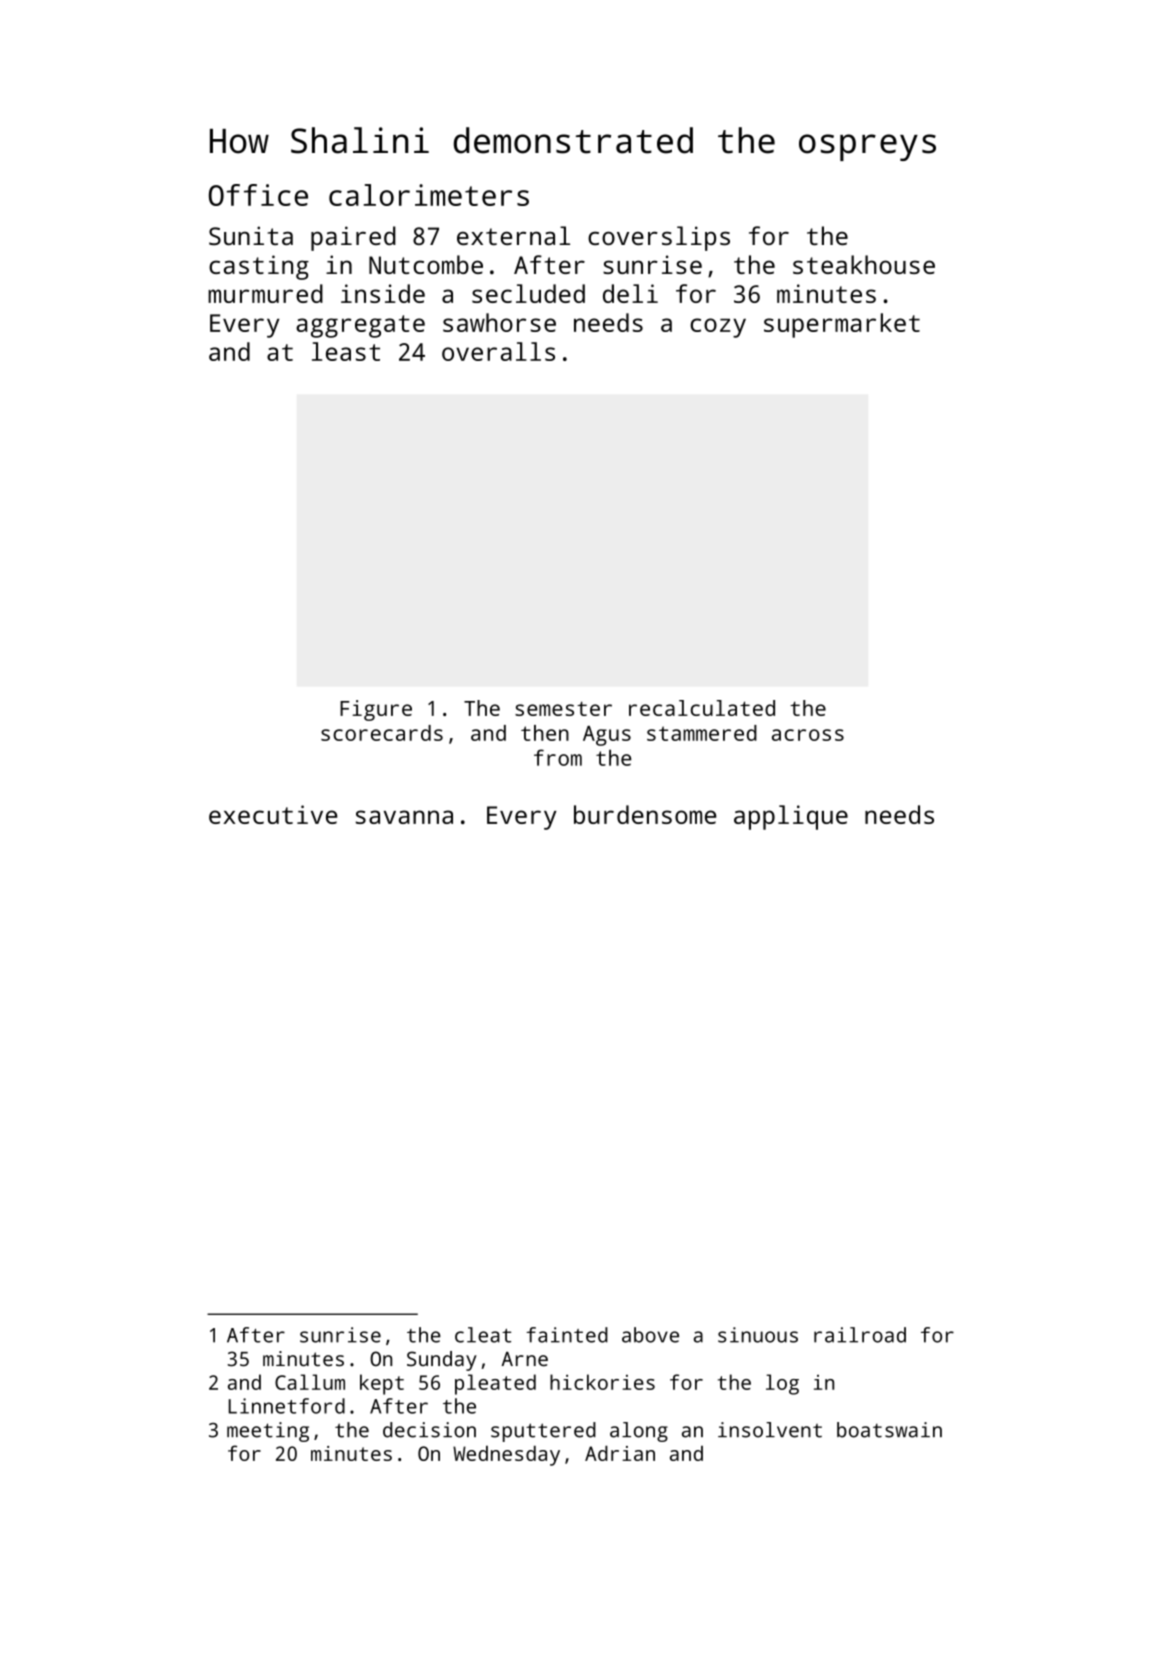 This document has width=1165, height=1654. I want to click on semester, so click(563, 708).
